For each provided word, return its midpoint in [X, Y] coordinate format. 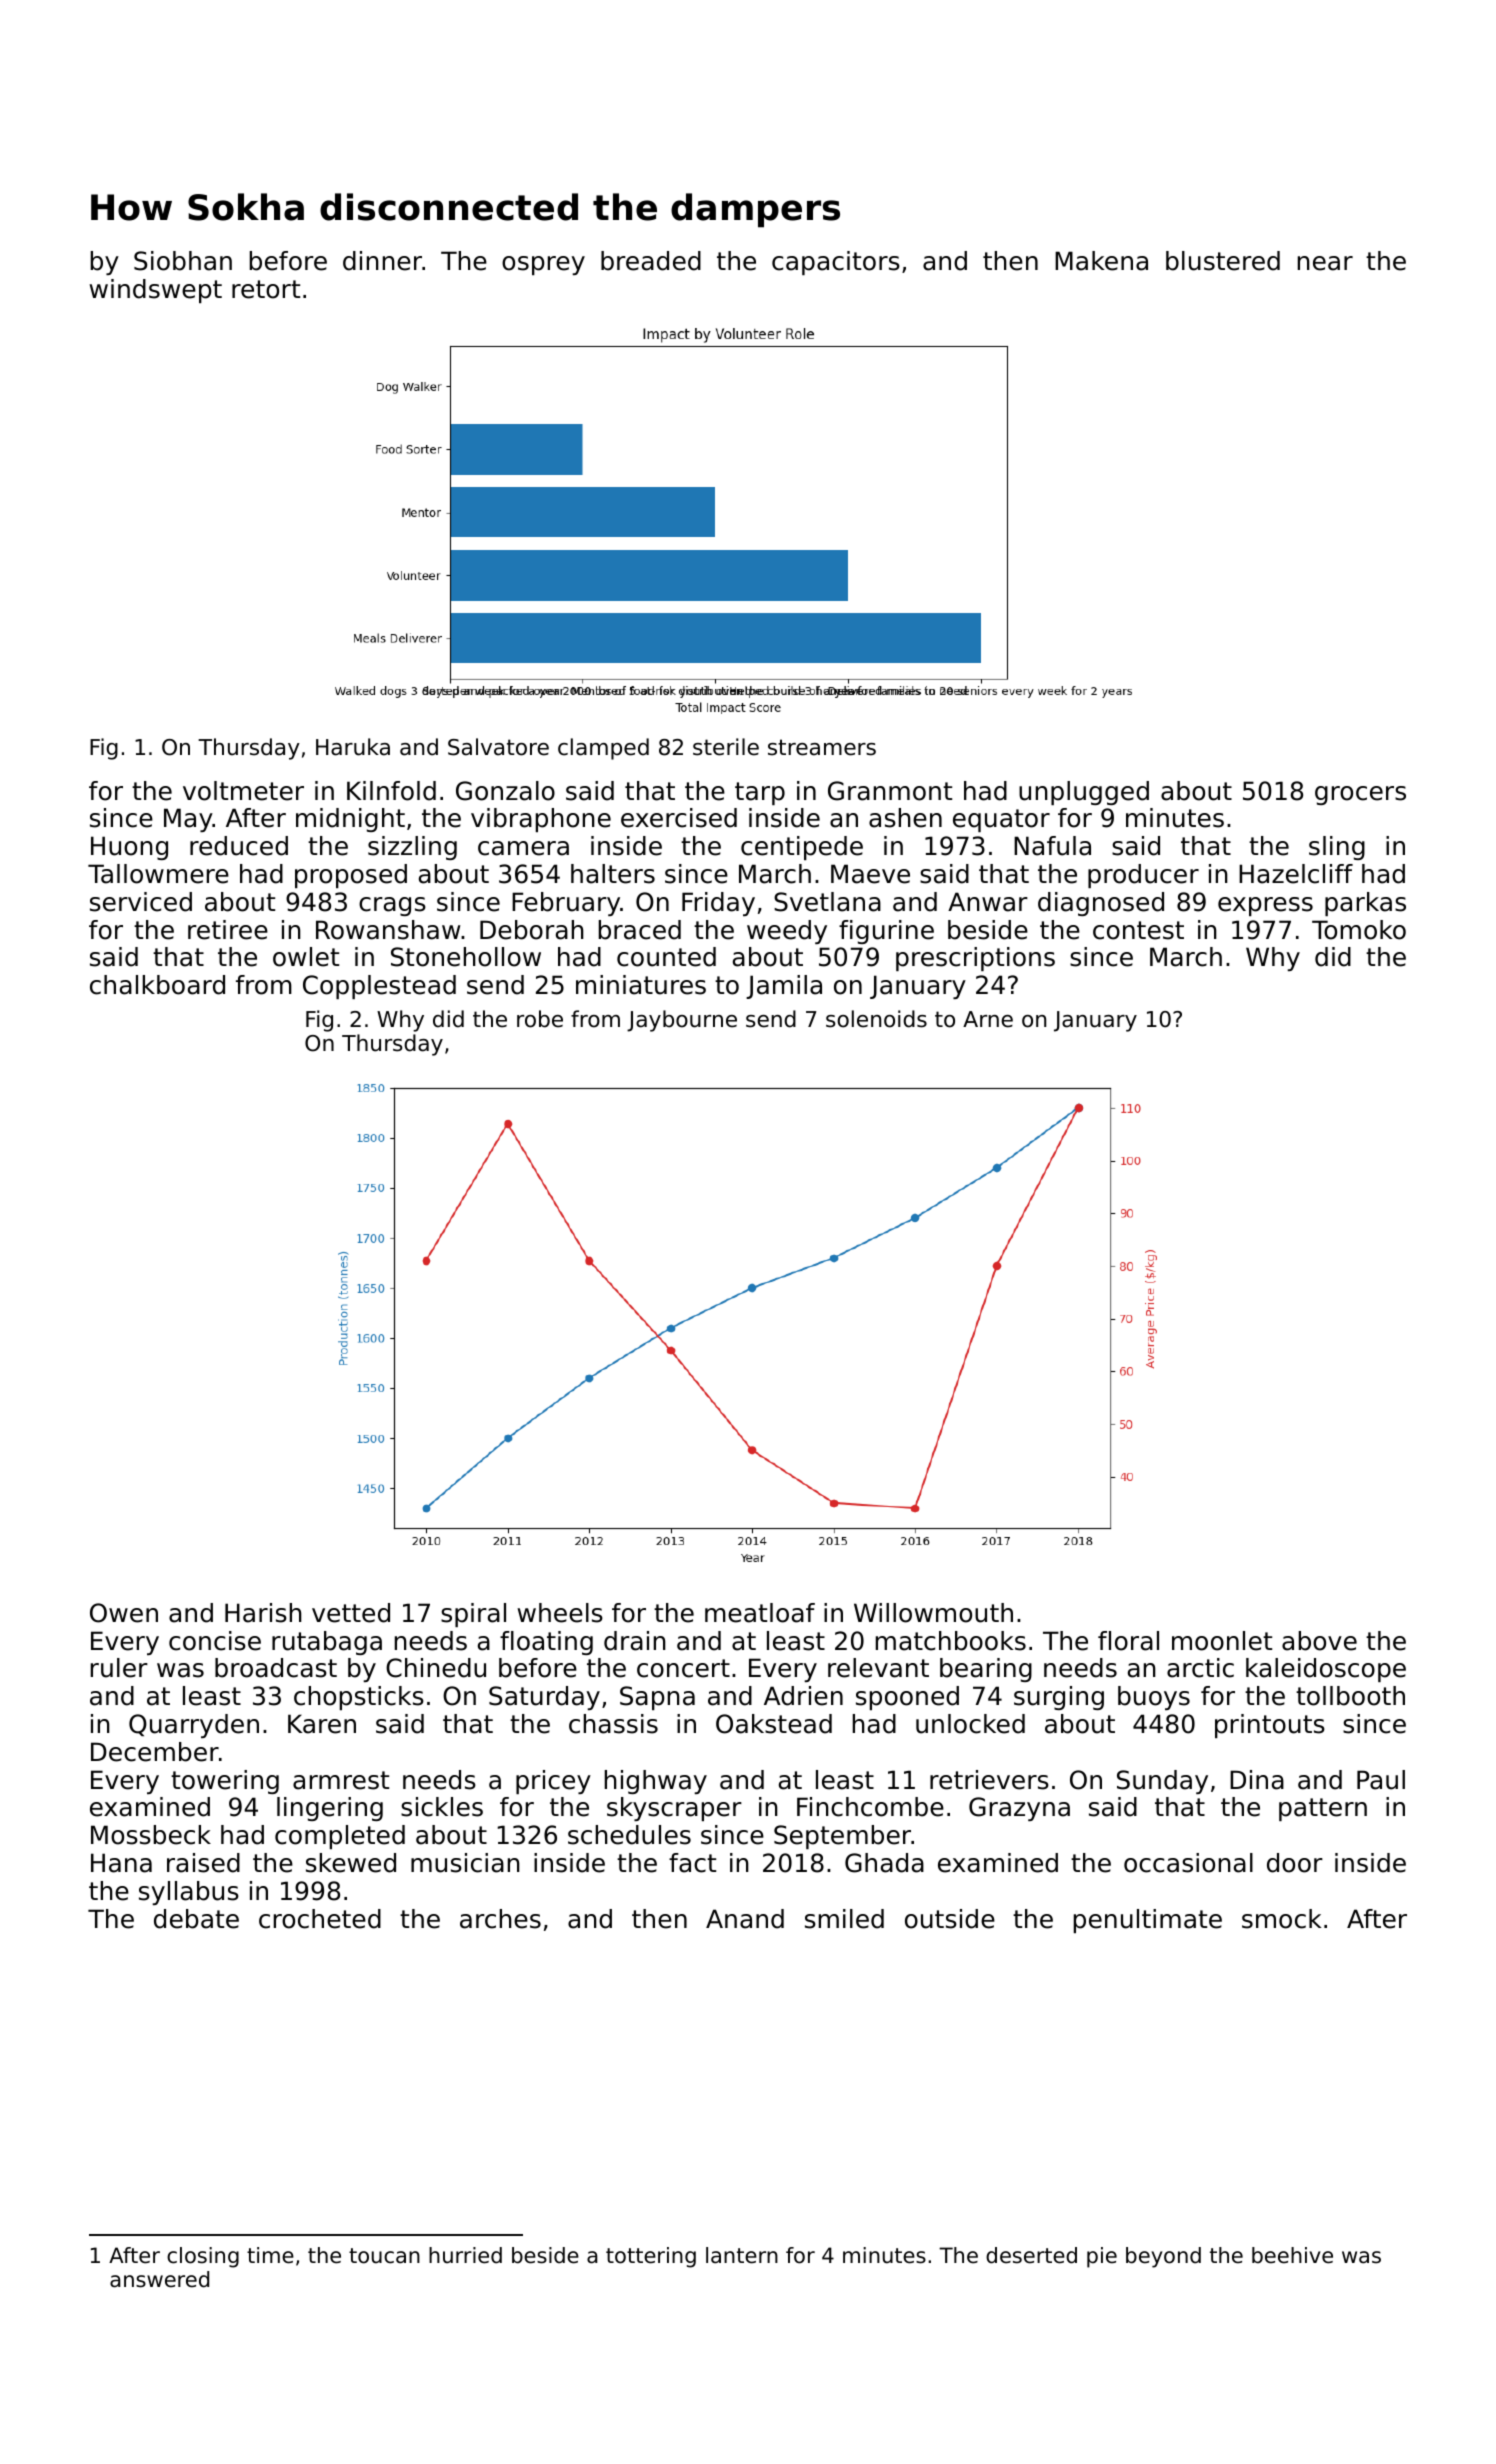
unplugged [1084, 793]
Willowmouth [933, 1613]
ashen [905, 818]
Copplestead [379, 987]
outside [950, 1919]
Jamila [784, 987]
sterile [726, 747]
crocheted [320, 1919]
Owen [124, 1613]
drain [635, 1641]
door [1295, 1863]
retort [266, 289]
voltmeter [243, 791]
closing [203, 2257]
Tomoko [1359, 930]
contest [1138, 930]
